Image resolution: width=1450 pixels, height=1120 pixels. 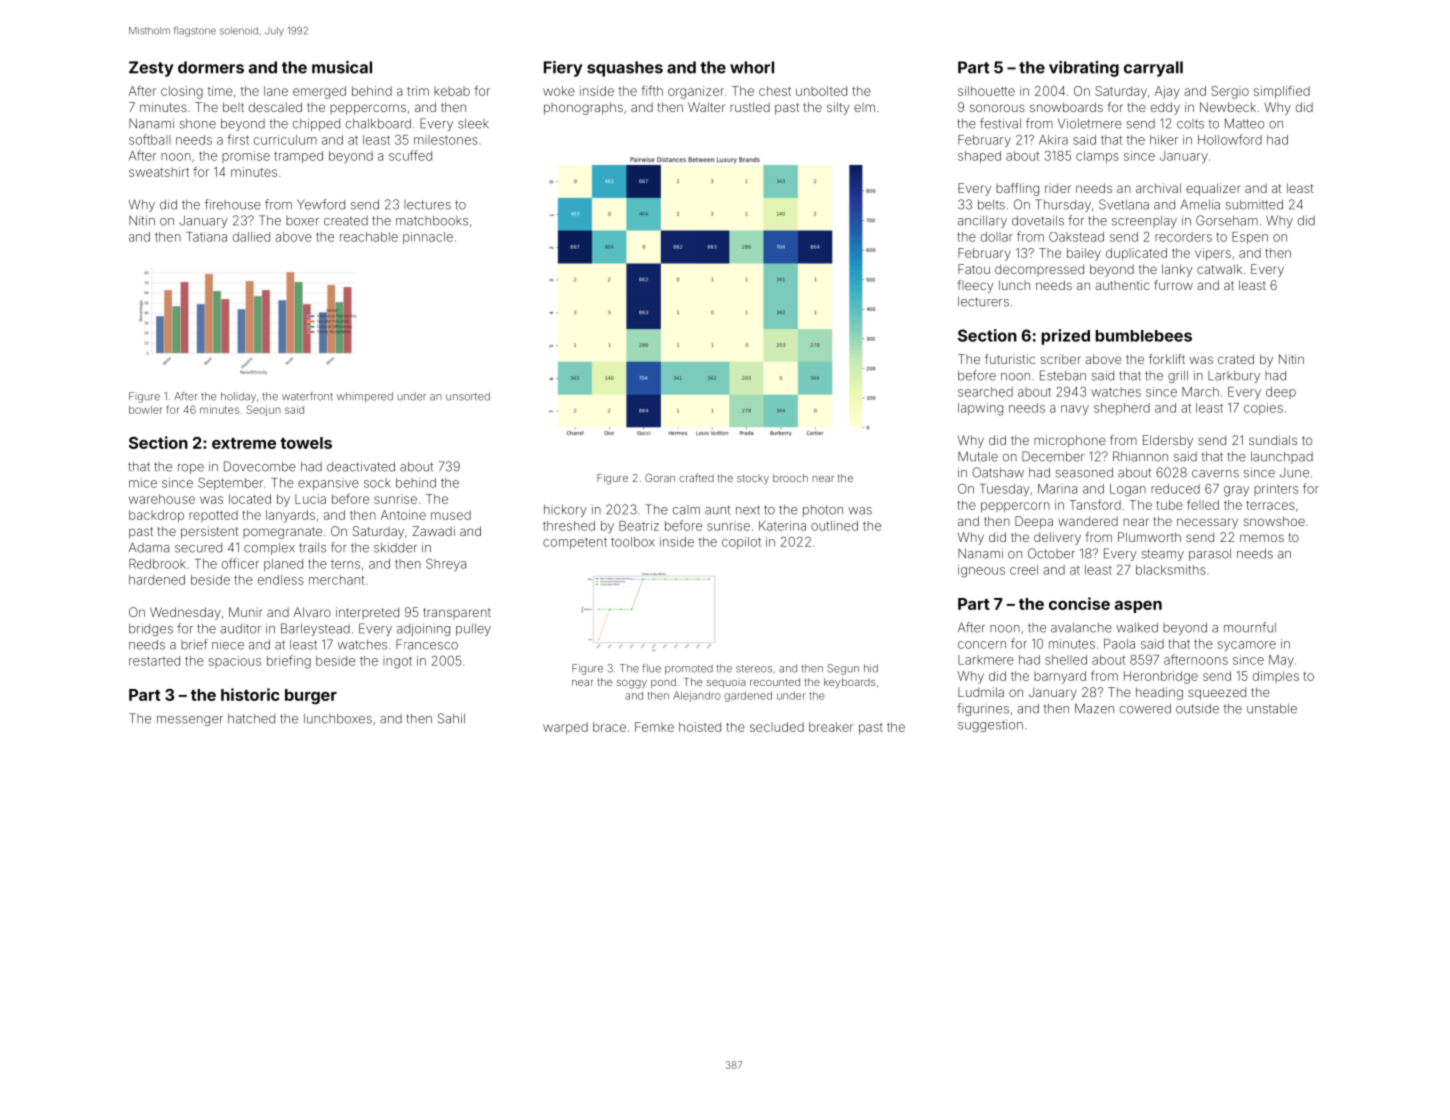 I want to click on dallied, so click(x=251, y=237).
